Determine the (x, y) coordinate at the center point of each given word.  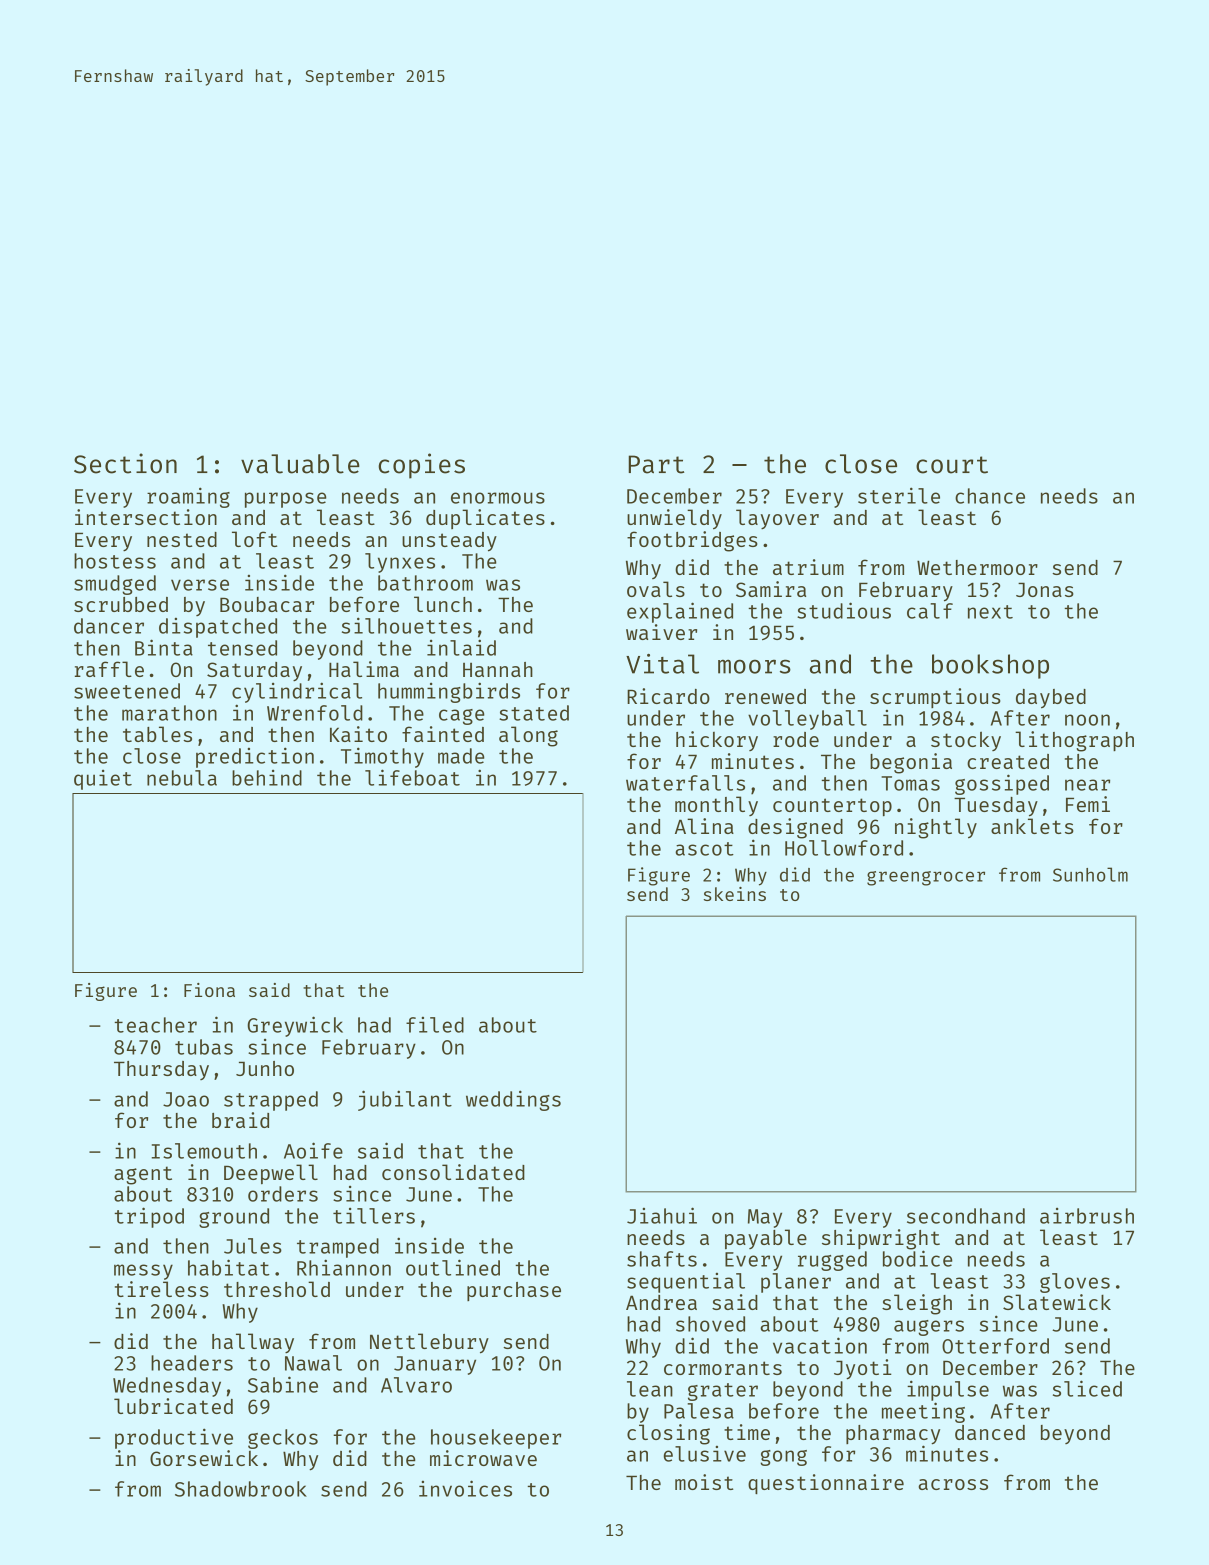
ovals (656, 589)
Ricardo (668, 696)
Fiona (209, 990)
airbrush (1087, 1216)
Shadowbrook (241, 1489)
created (1008, 761)
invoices (465, 1488)
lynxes (400, 563)
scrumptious (935, 698)
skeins (735, 894)
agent (143, 1175)
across (953, 1484)
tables (157, 734)
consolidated (453, 1172)
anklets (1032, 826)
